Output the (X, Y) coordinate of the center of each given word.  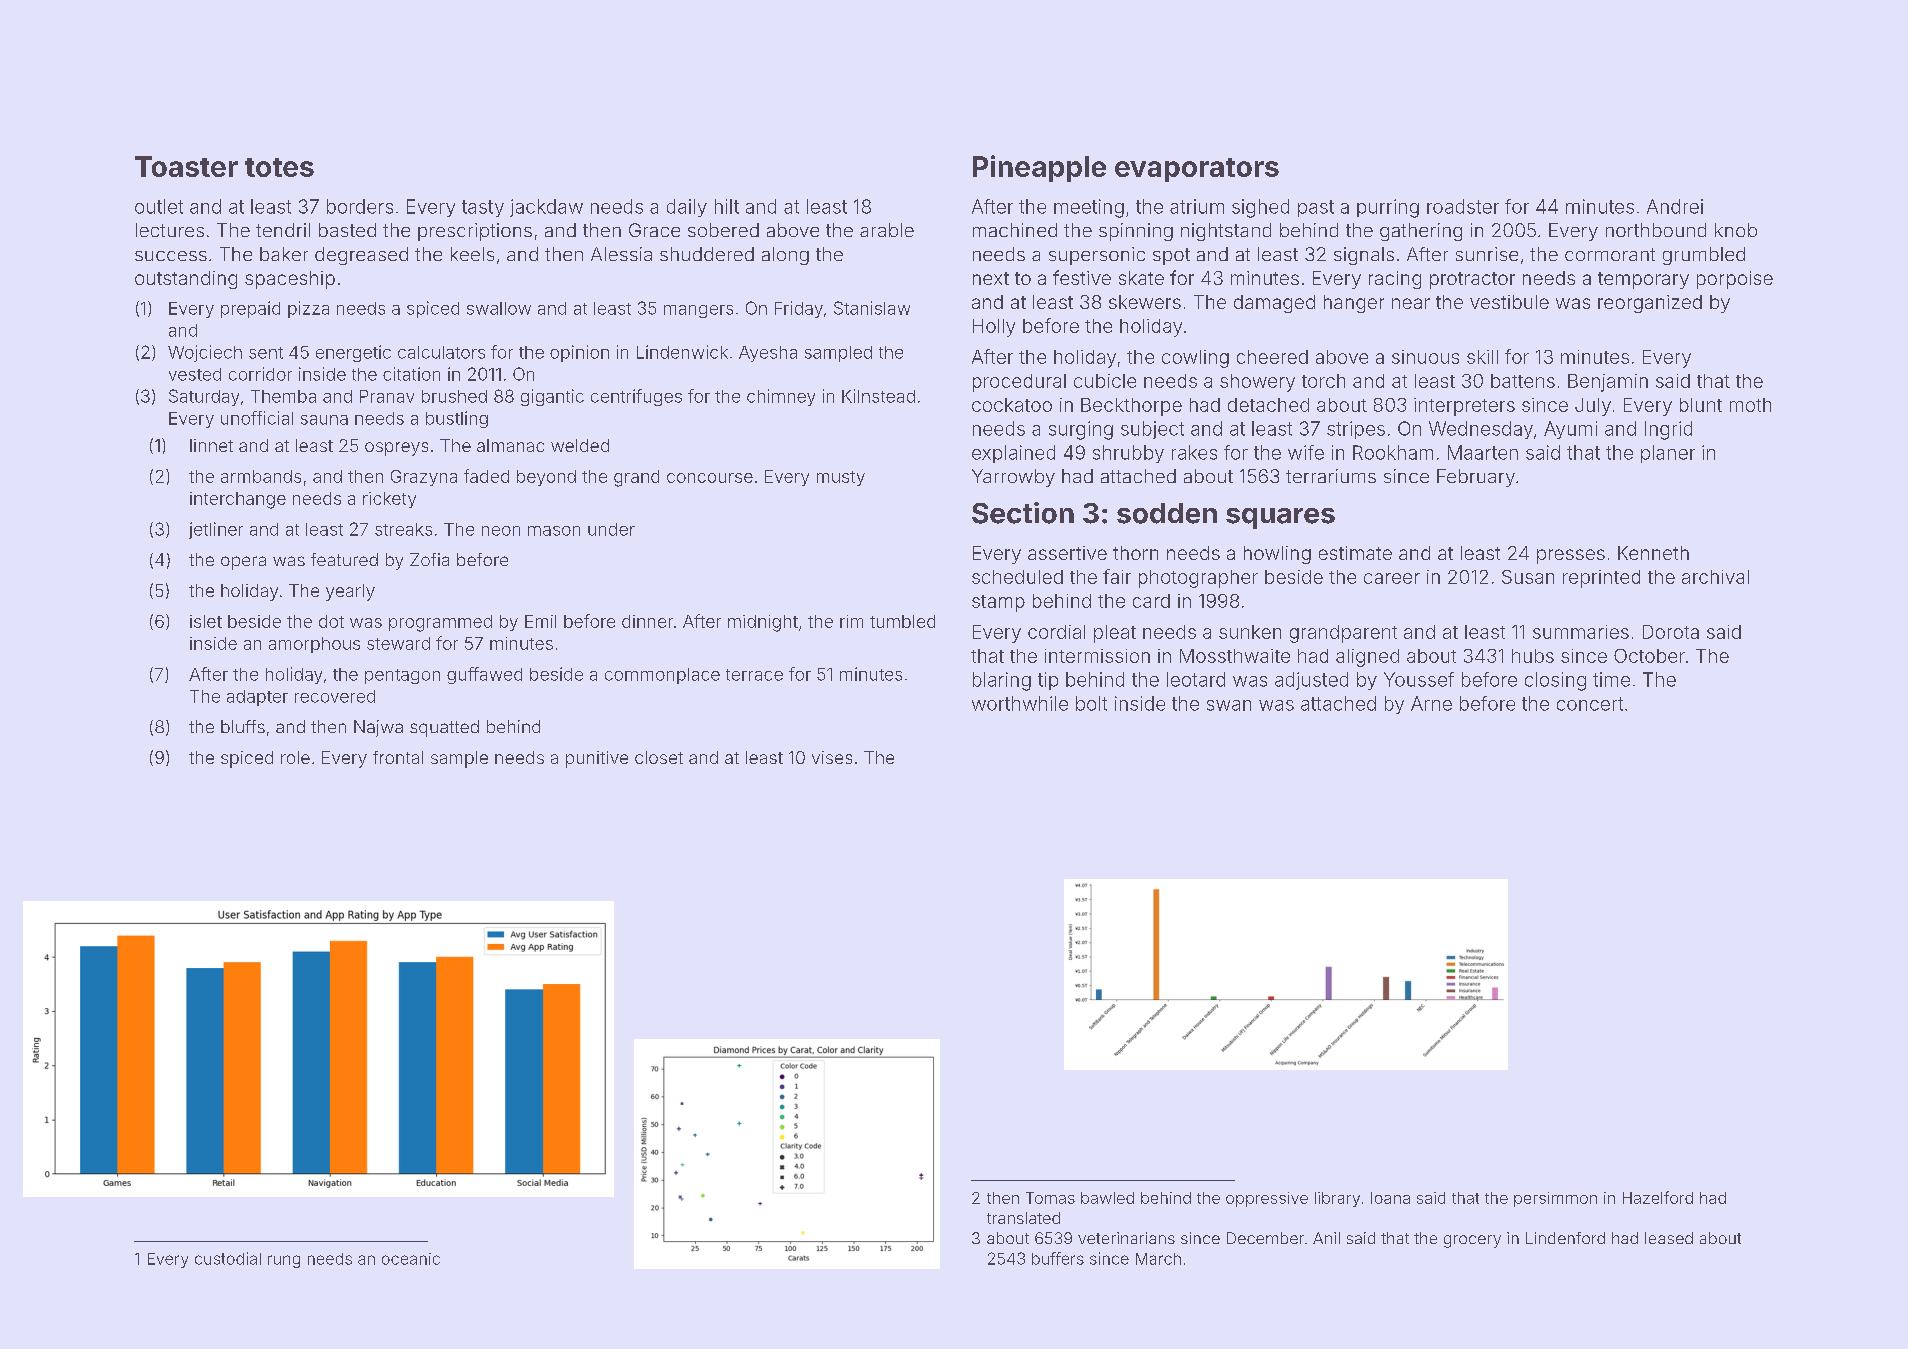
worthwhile (1020, 703)
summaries (1581, 632)
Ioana (1390, 1198)
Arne (1431, 703)
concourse (710, 478)
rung (284, 1261)
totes (279, 167)
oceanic (411, 1259)
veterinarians (1126, 1238)
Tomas (1050, 1198)
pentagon (402, 676)
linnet (211, 445)
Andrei (1675, 206)
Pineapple (1039, 168)
